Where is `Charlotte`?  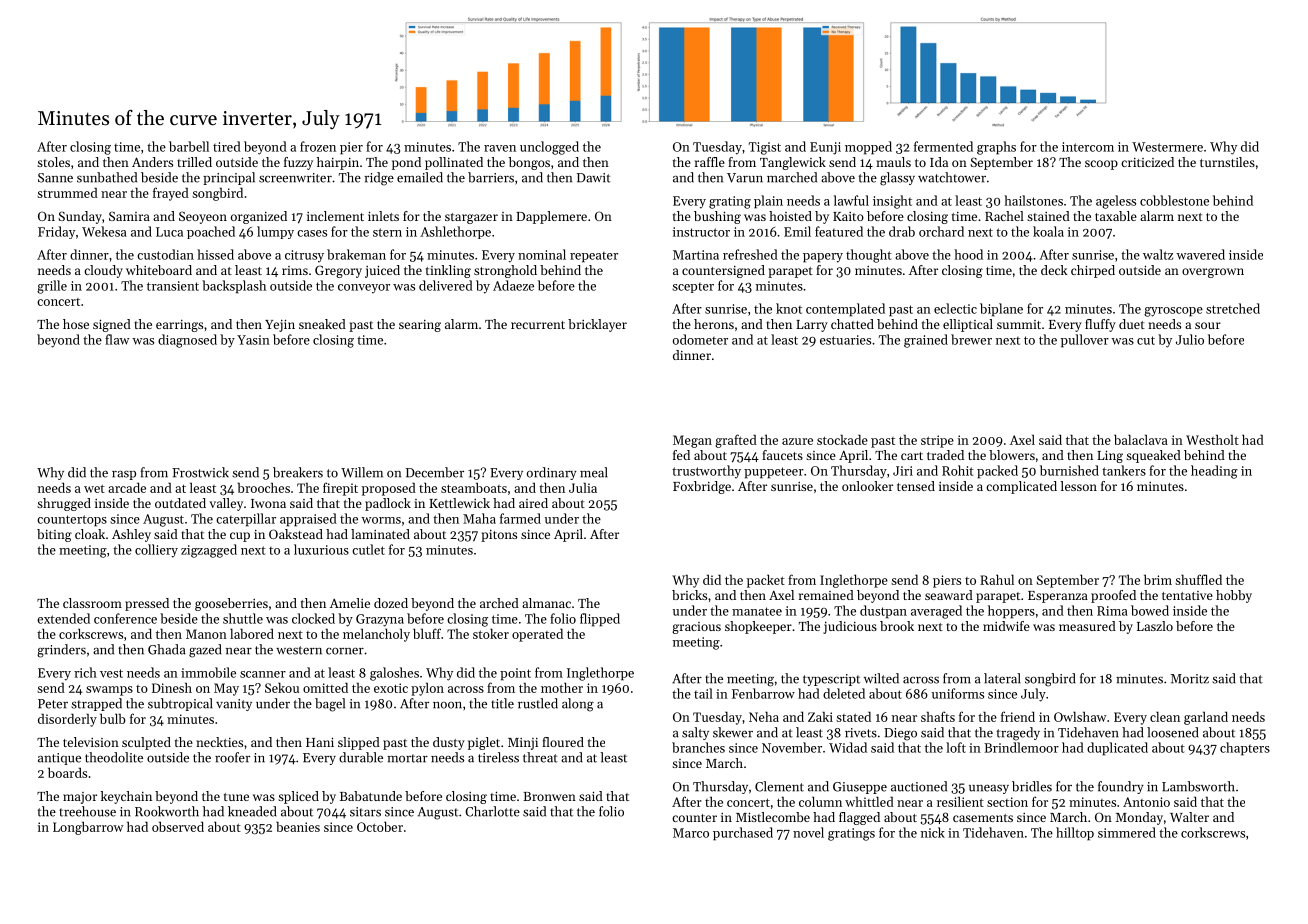 Charlotte is located at coordinates (492, 811).
